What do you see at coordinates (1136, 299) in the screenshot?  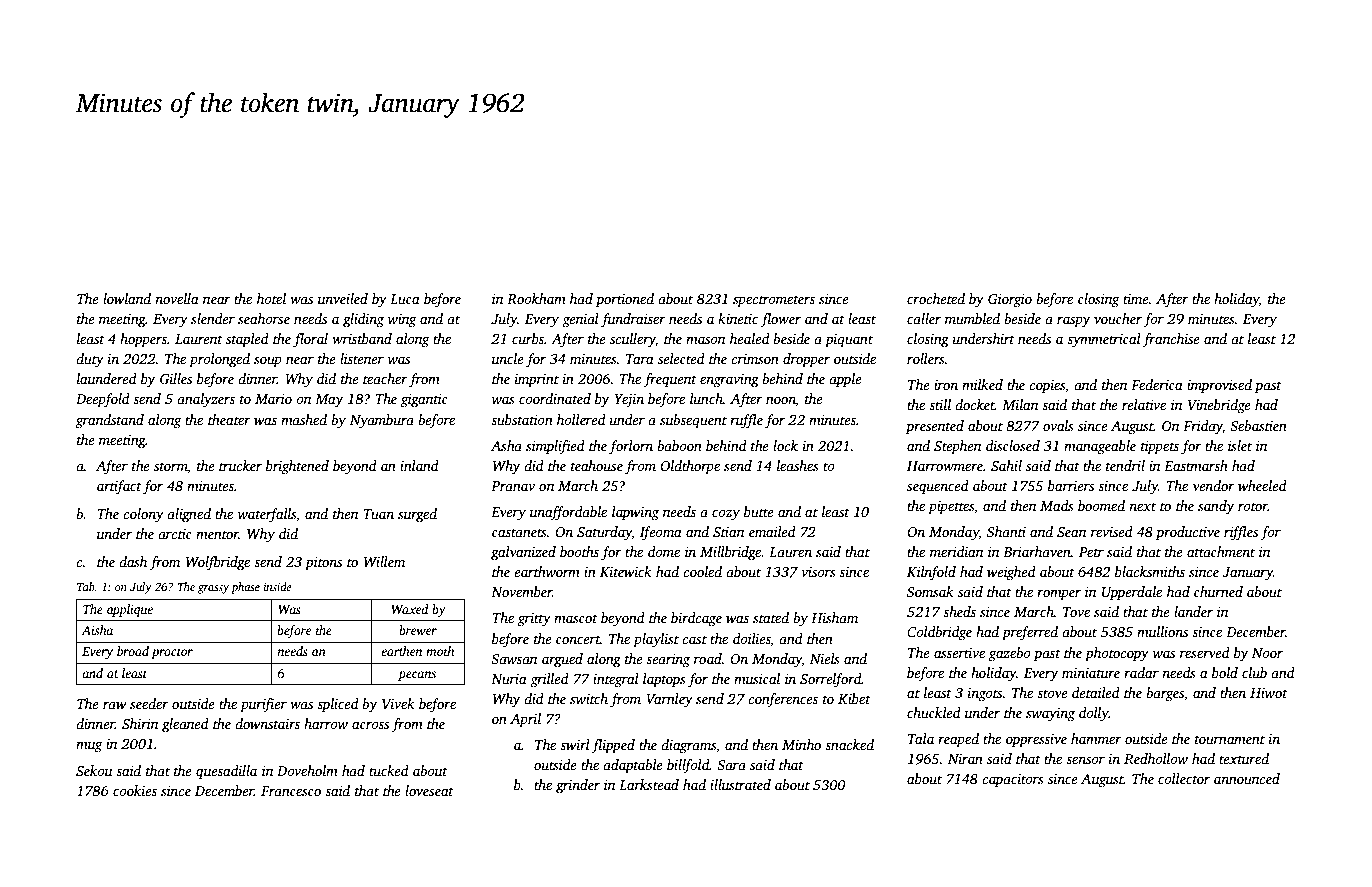 I see `time` at bounding box center [1136, 299].
